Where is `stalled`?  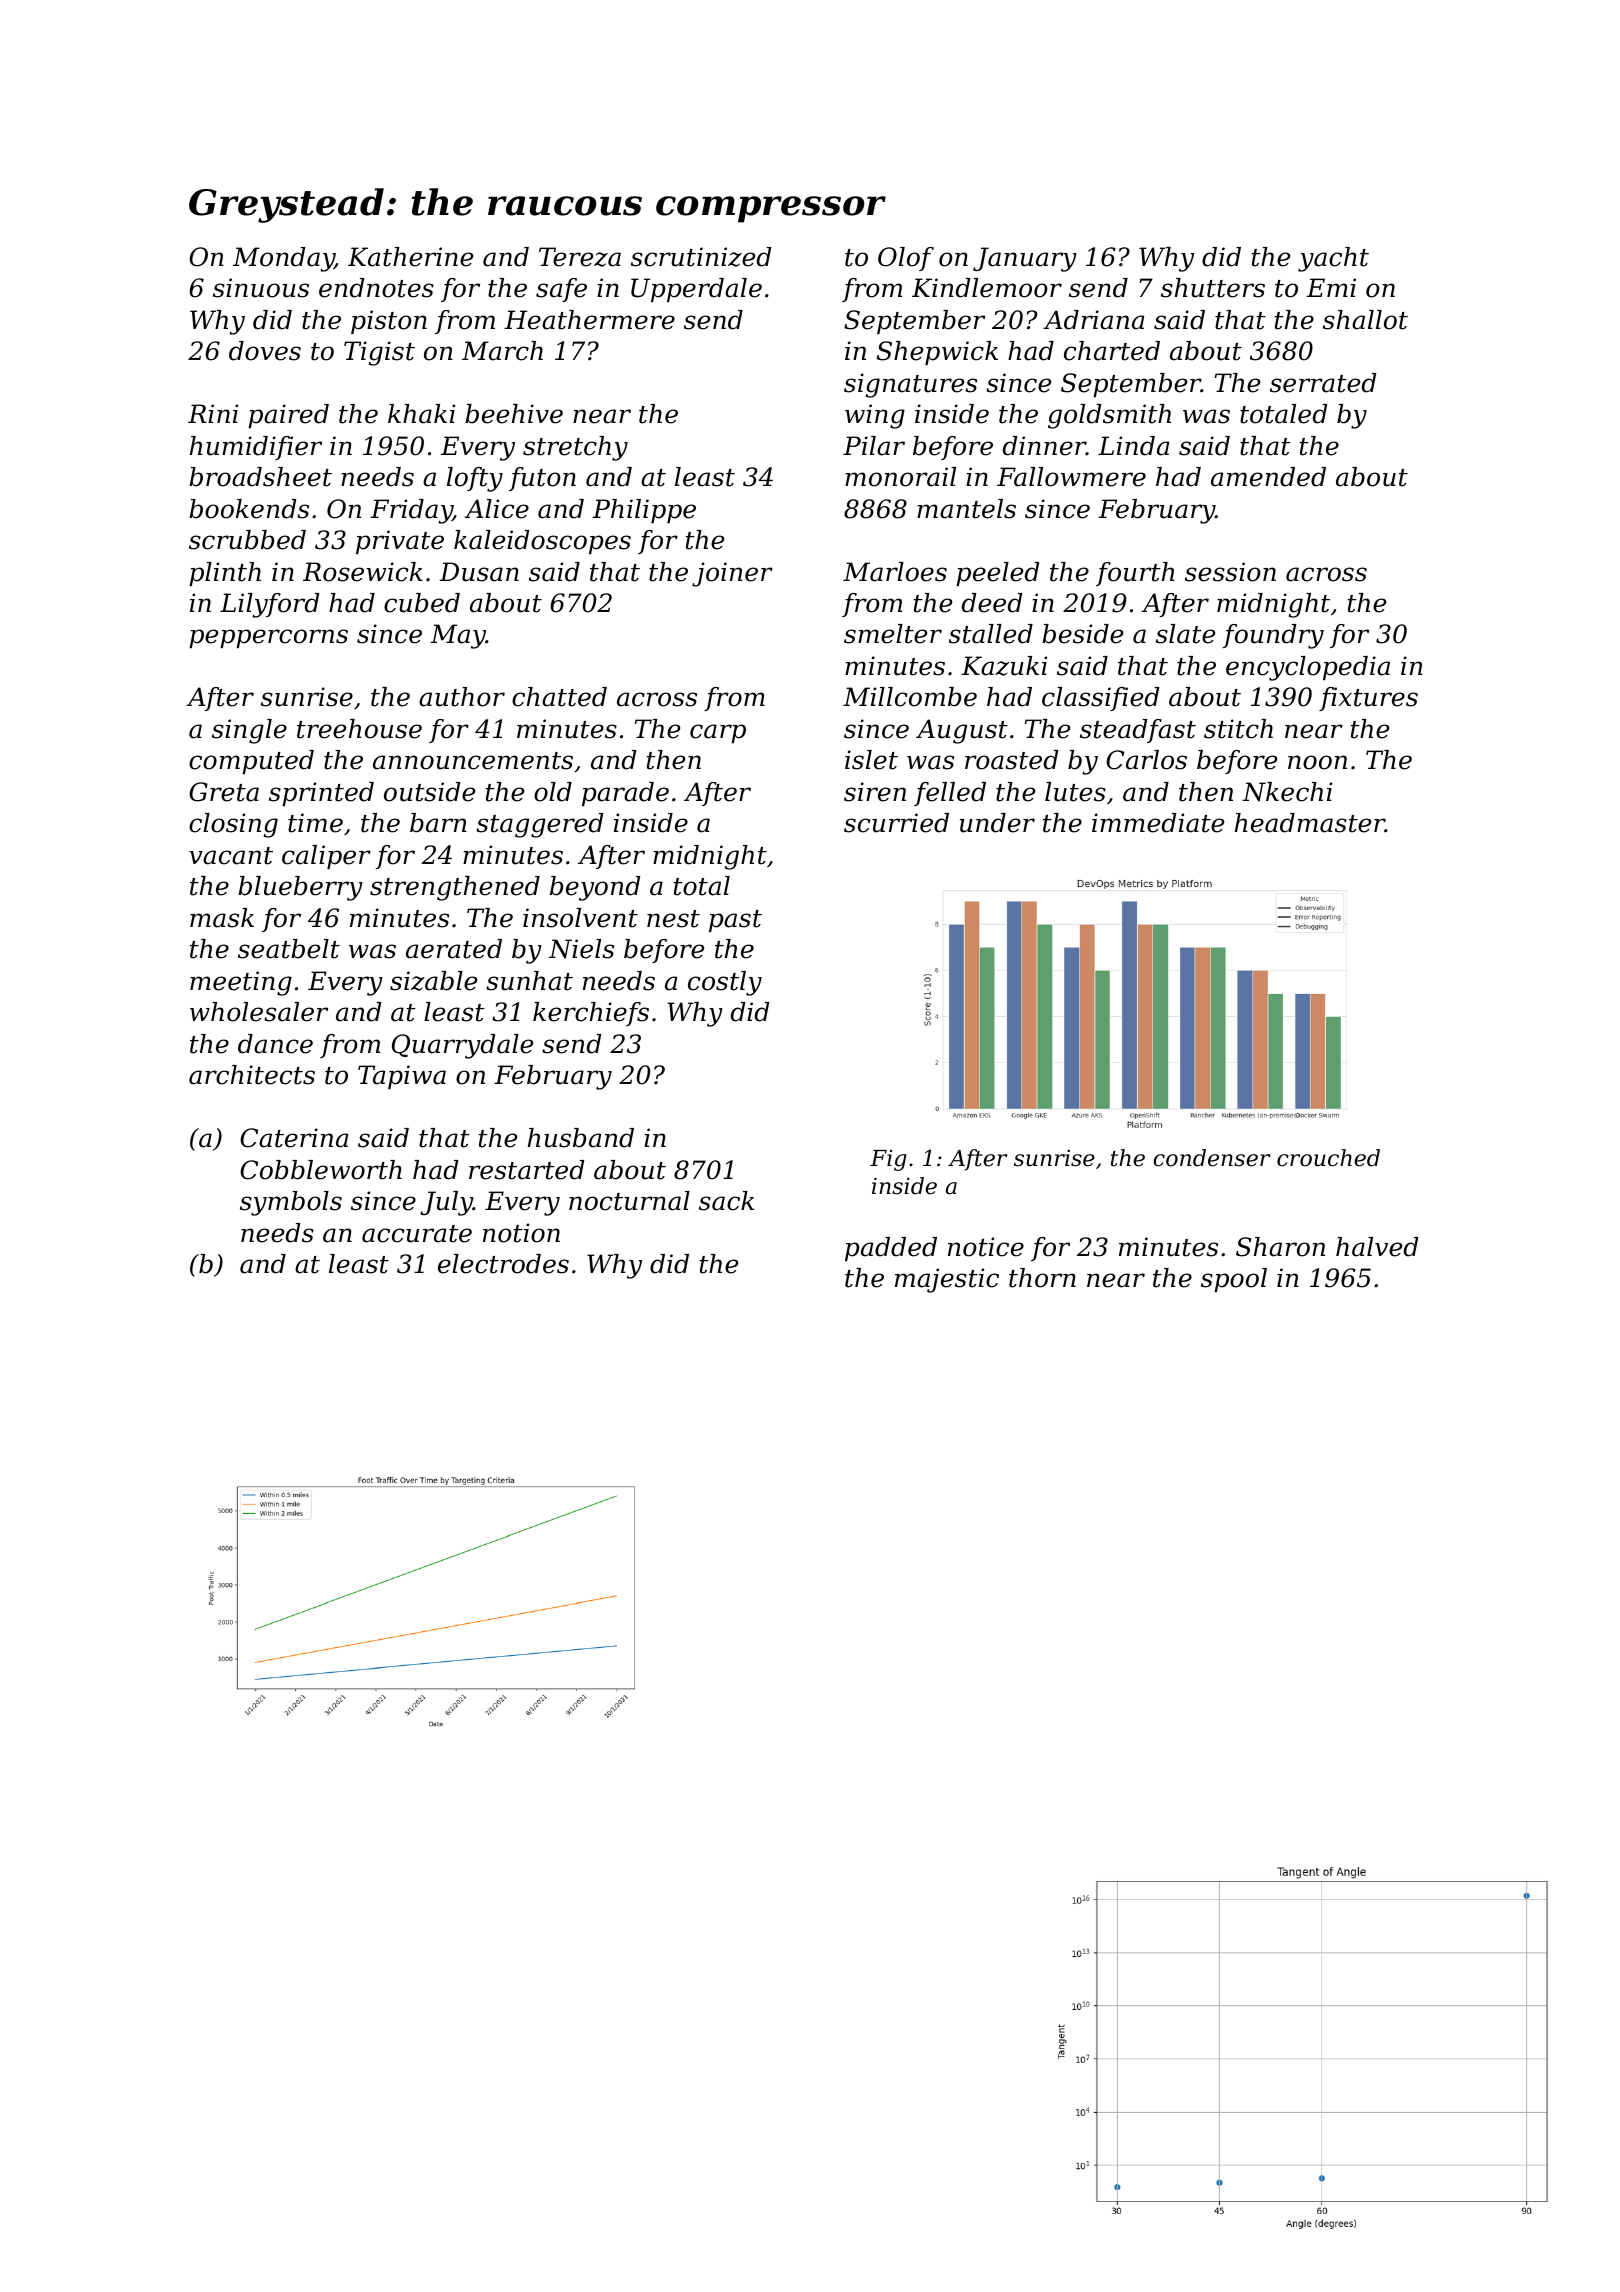 stalled is located at coordinates (991, 634).
